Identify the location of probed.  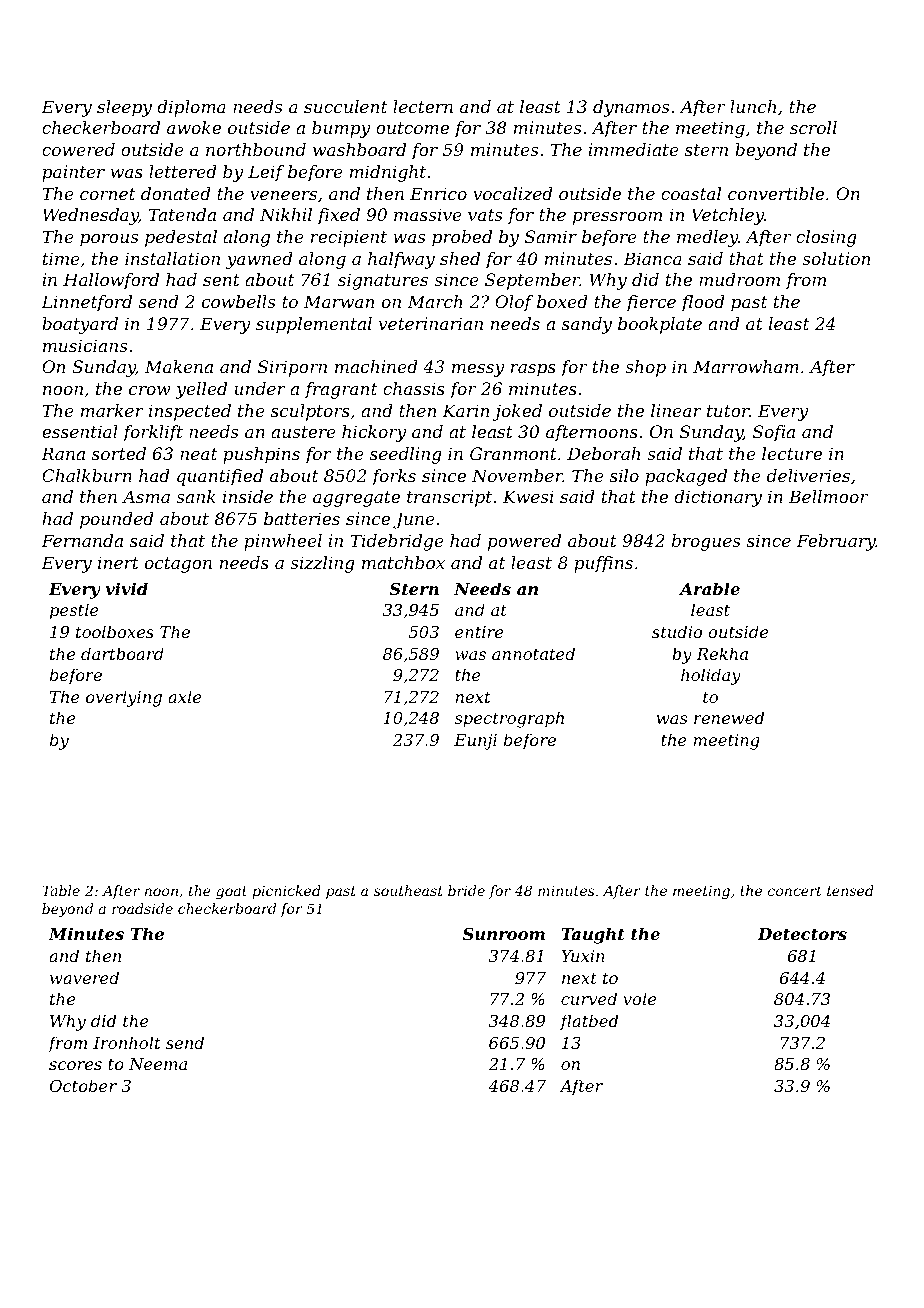
(462, 238).
